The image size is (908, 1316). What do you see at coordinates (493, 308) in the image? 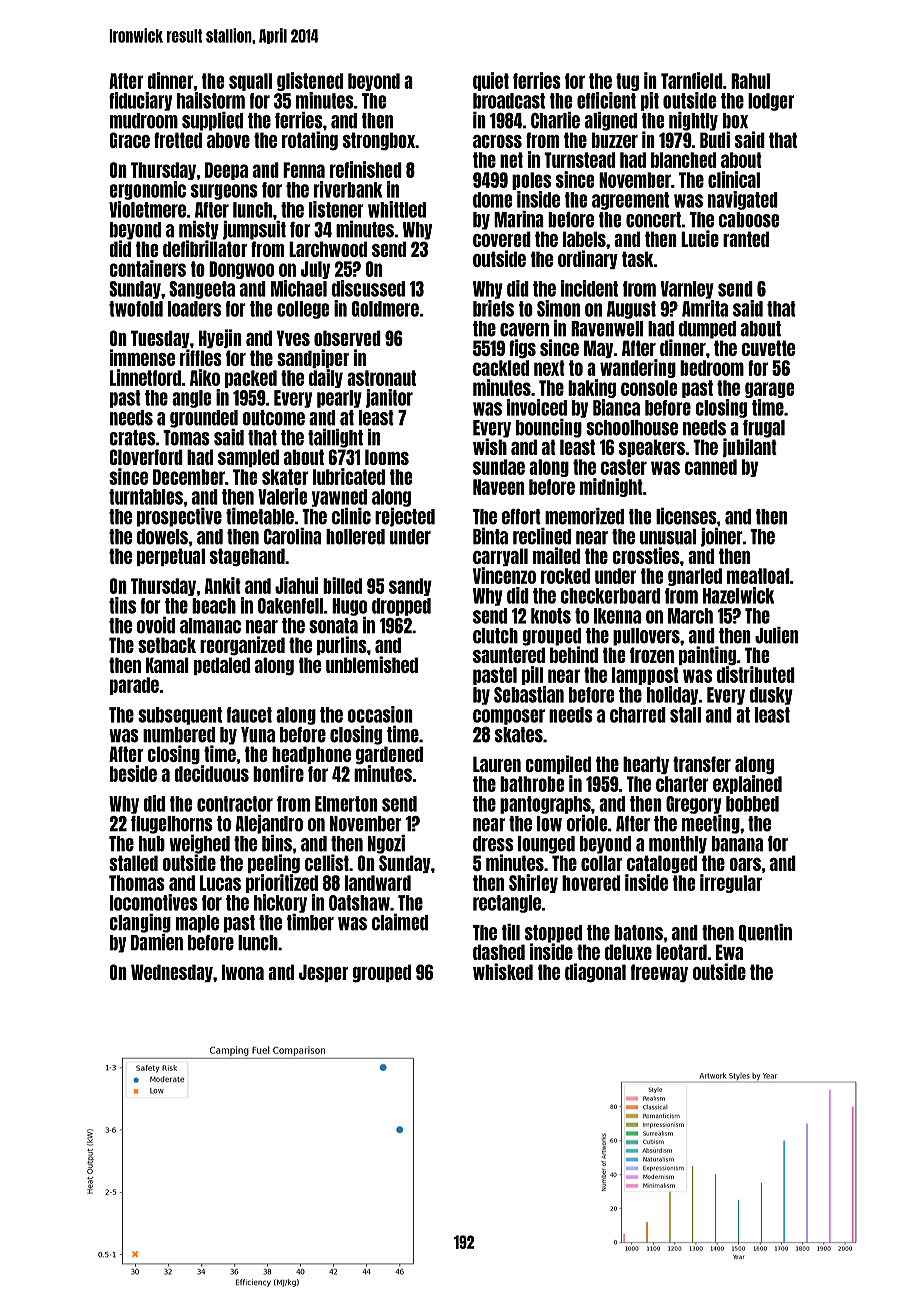
I see `briefs` at bounding box center [493, 308].
